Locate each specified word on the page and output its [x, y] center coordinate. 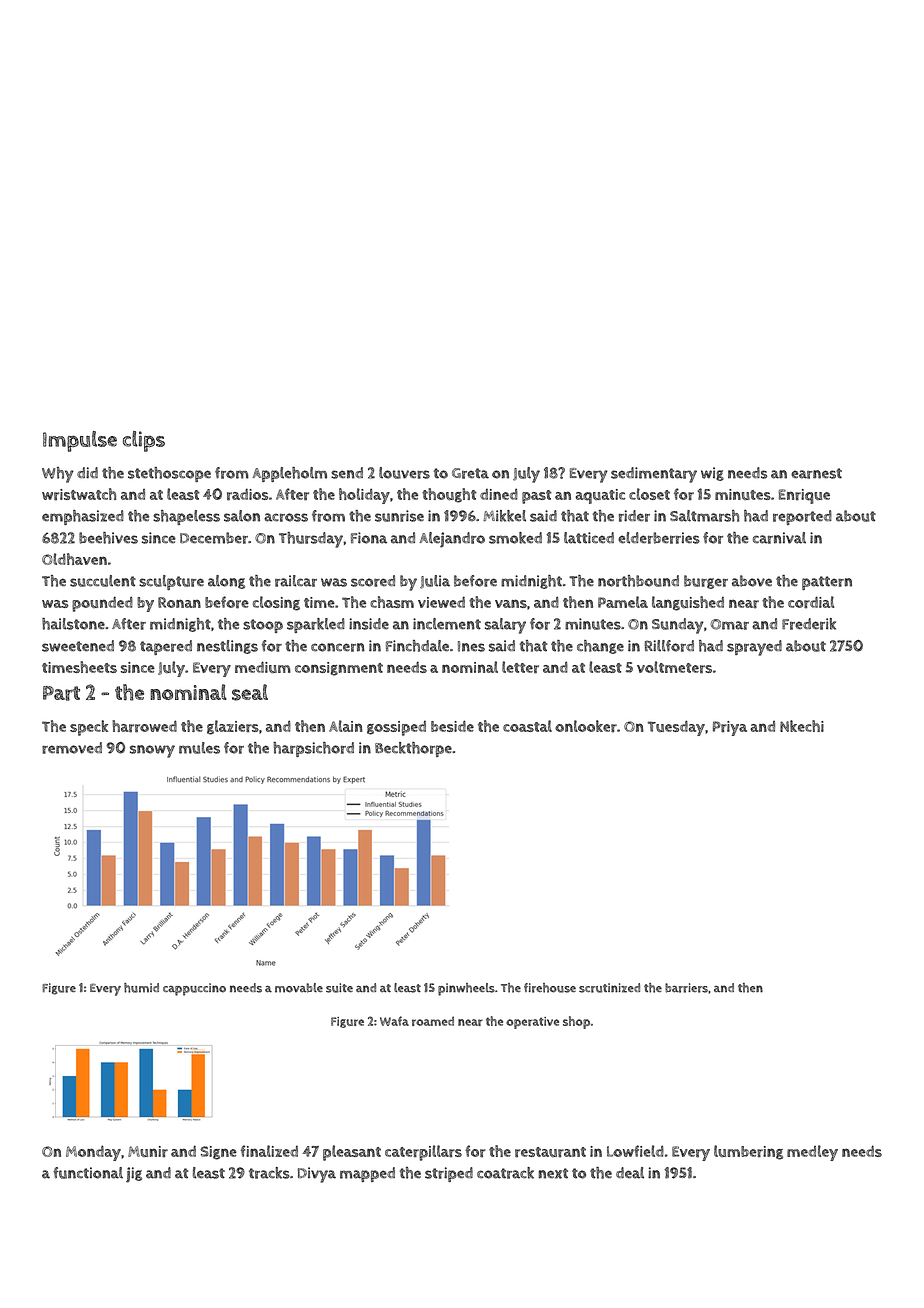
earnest [816, 473]
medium [263, 667]
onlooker [586, 726]
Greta [470, 473]
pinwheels [466, 989]
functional [88, 1173]
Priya [730, 728]
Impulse [80, 441]
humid [141, 988]
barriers [686, 988]
